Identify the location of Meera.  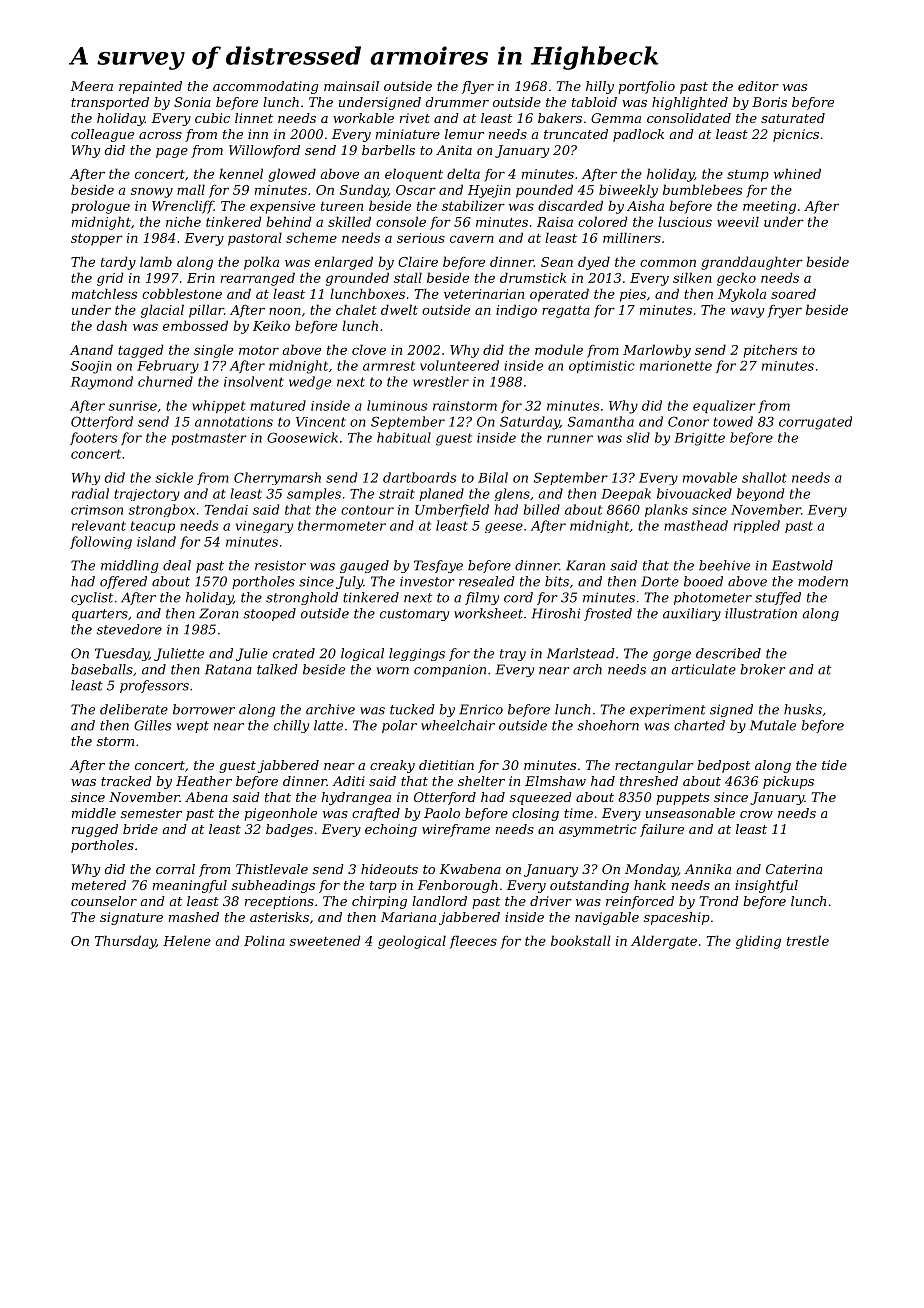
(91, 86).
